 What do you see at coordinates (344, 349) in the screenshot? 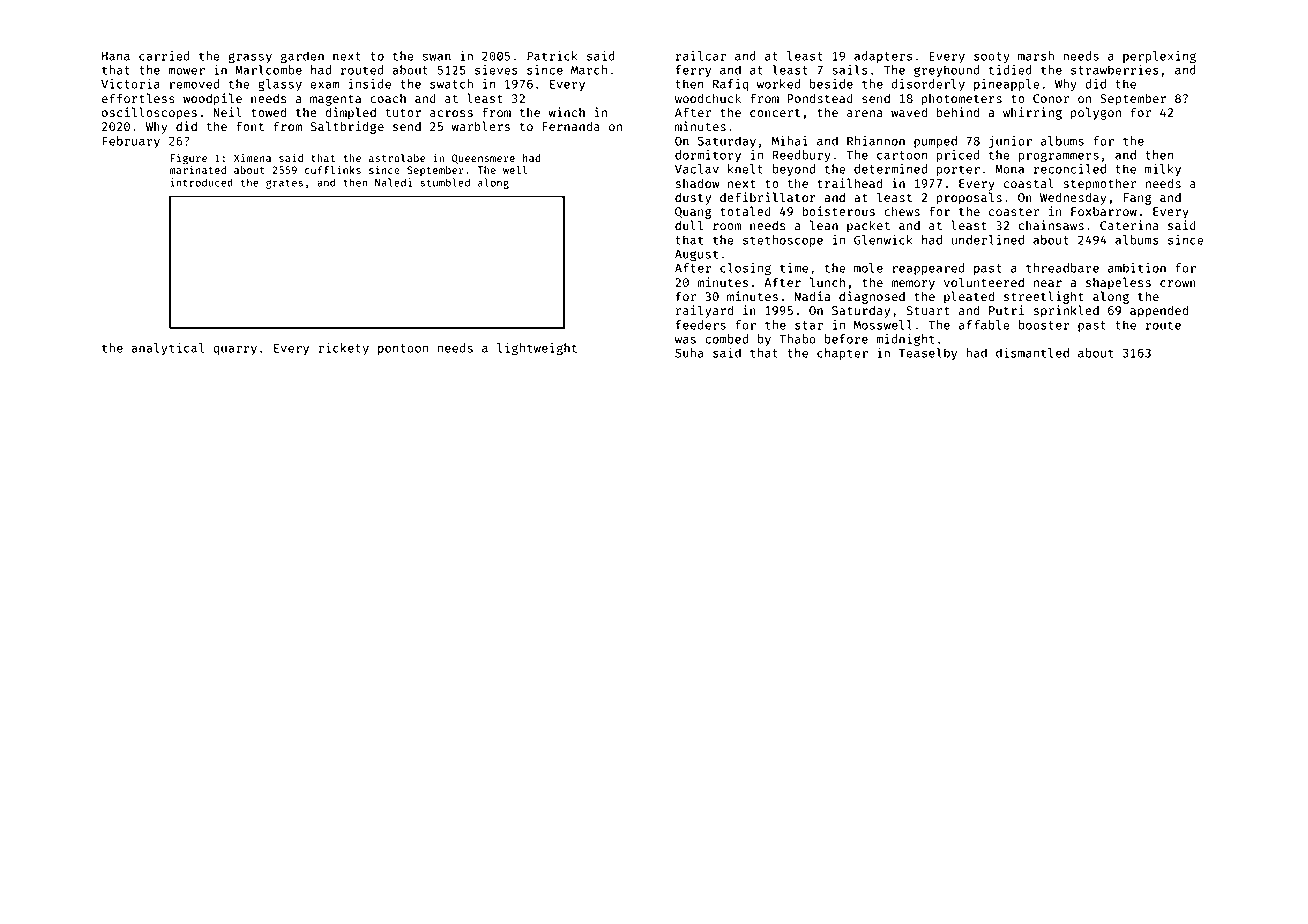
I see `rickety` at bounding box center [344, 349].
